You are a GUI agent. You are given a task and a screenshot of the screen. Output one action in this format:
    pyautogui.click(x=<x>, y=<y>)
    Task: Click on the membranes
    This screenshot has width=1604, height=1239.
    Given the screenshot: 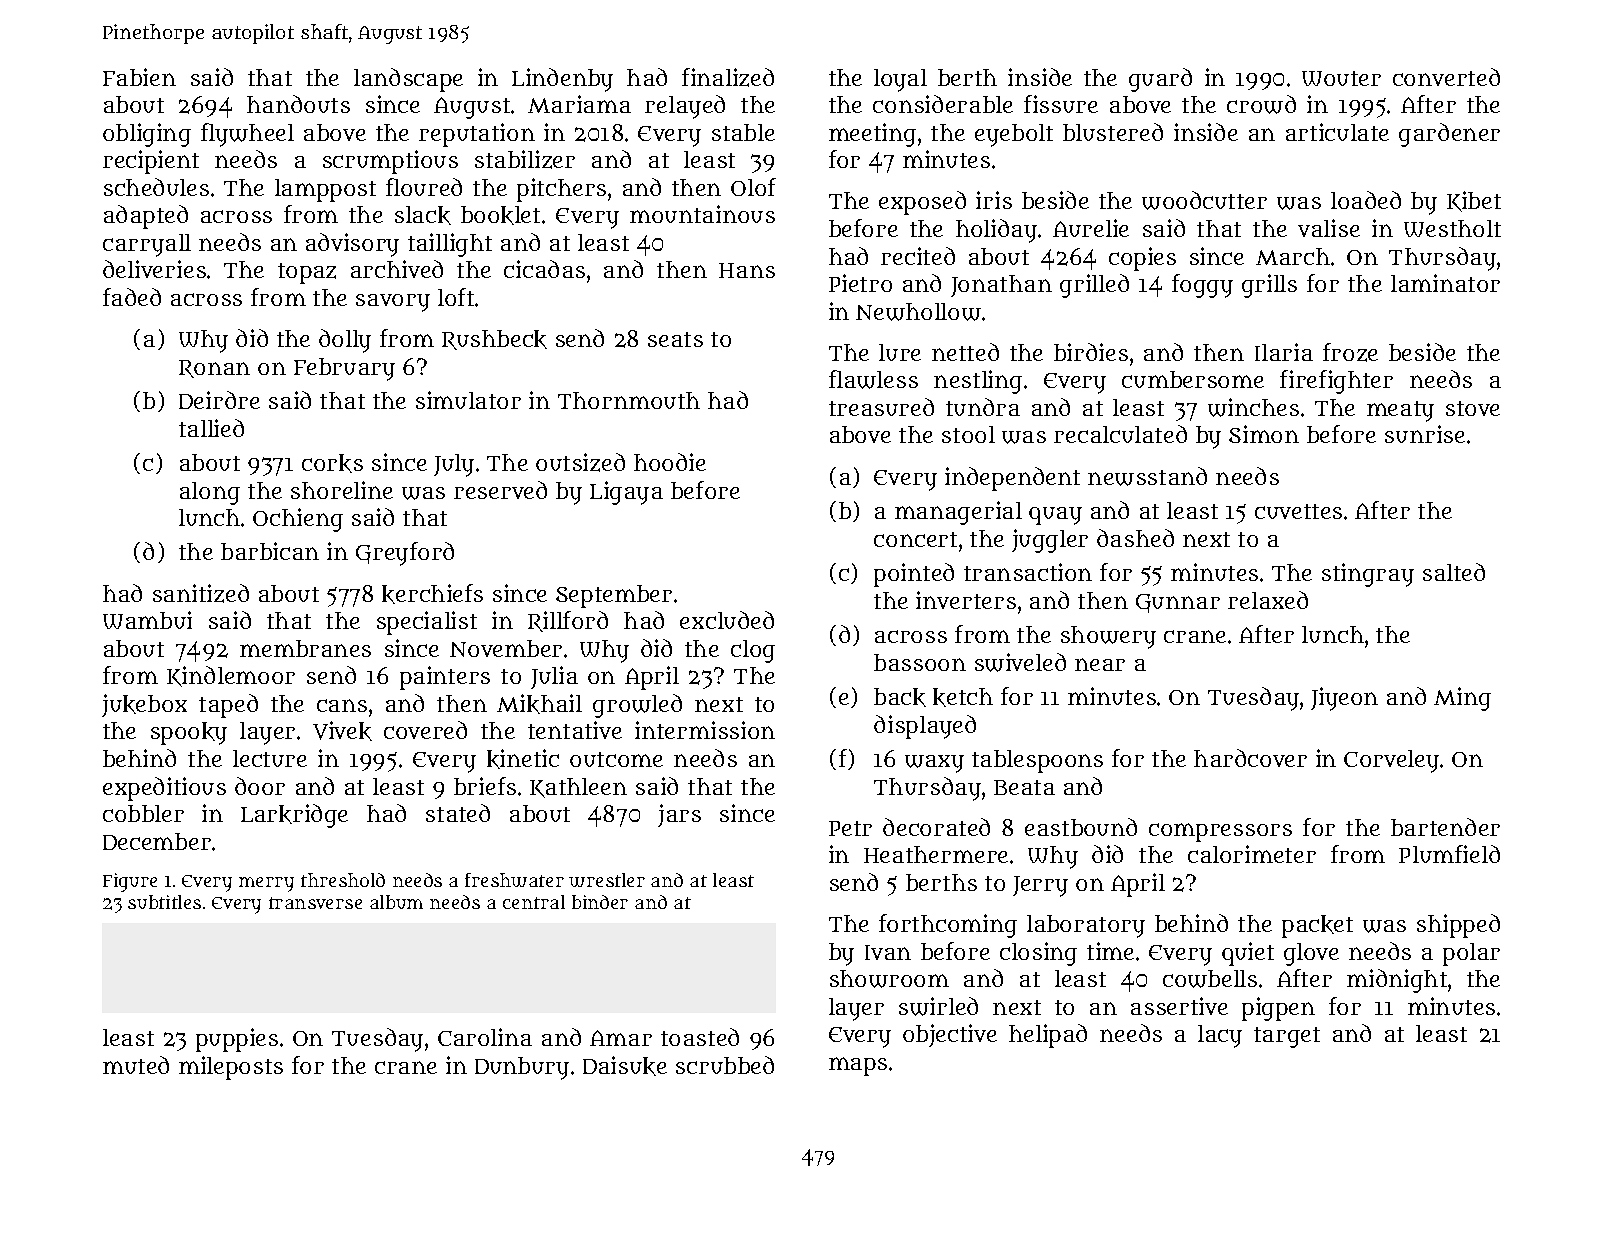 What is the action you would take?
    pyautogui.click(x=305, y=648)
